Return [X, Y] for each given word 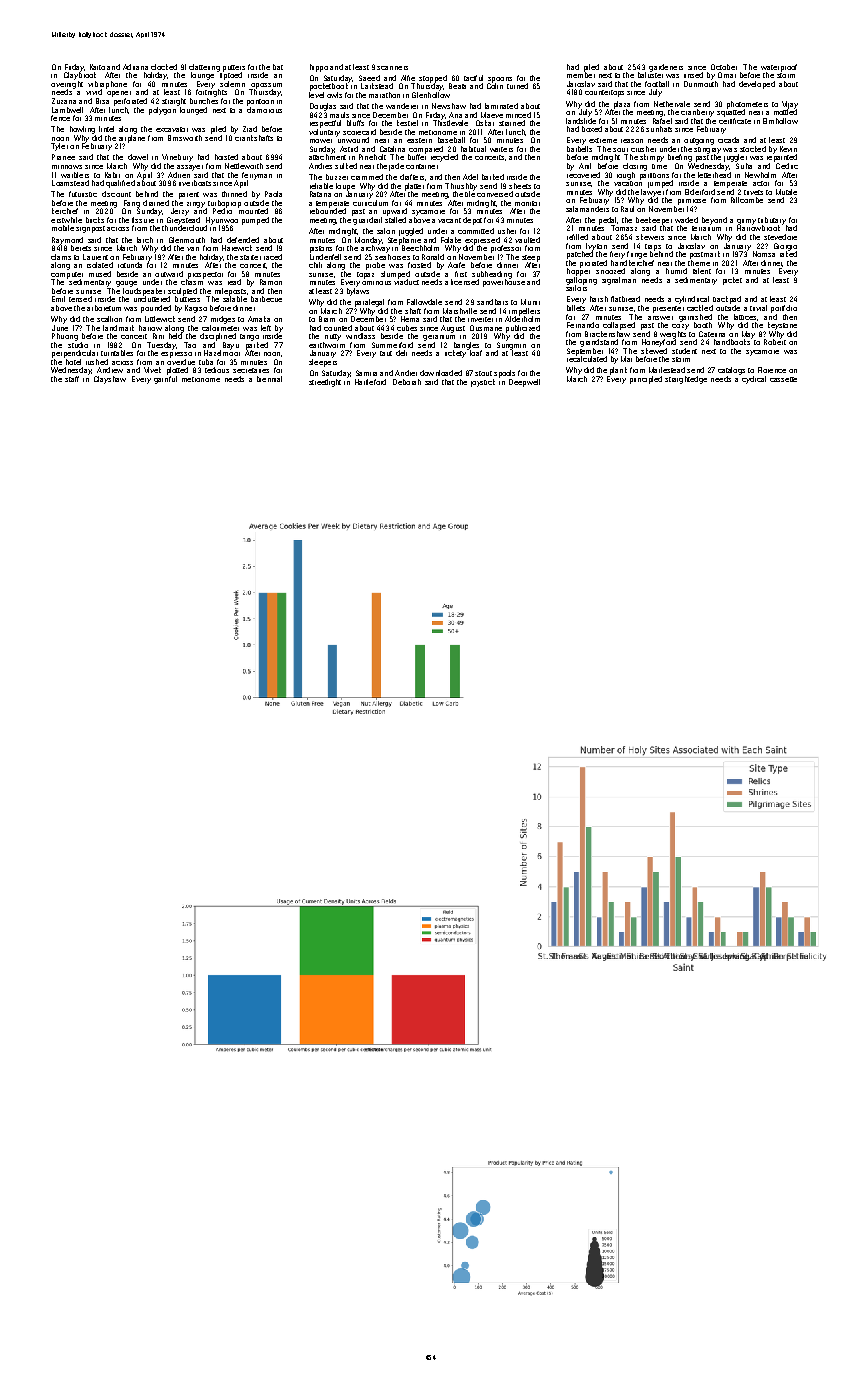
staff [72, 379]
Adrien [179, 175]
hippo [319, 68]
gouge [126, 284]
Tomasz [624, 228]
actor [761, 183]
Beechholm [420, 248]
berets [81, 248]
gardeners [666, 68]
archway [375, 249]
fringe [637, 255]
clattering [204, 68]
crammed [367, 177]
